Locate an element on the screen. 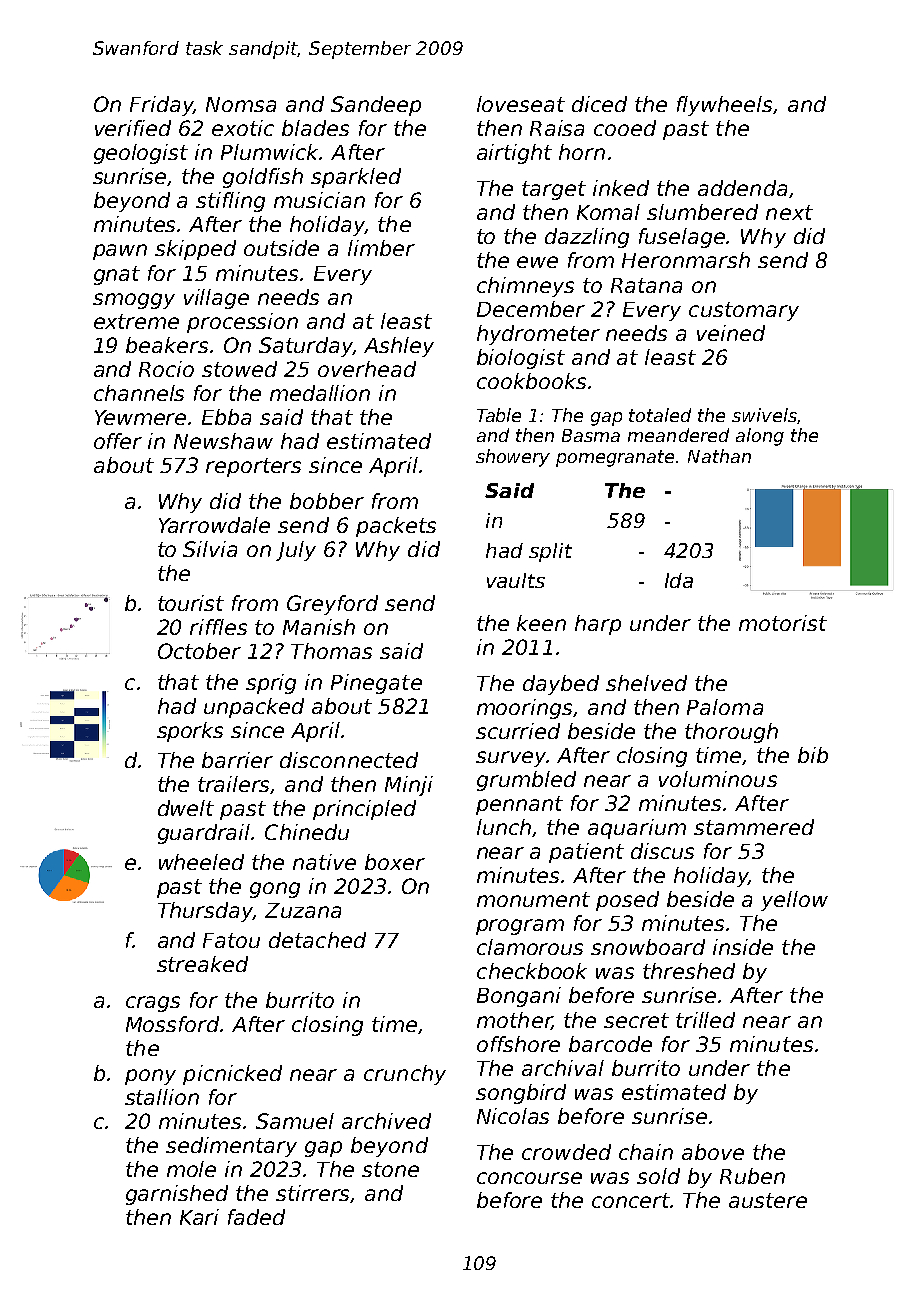  limber is located at coordinates (381, 248).
